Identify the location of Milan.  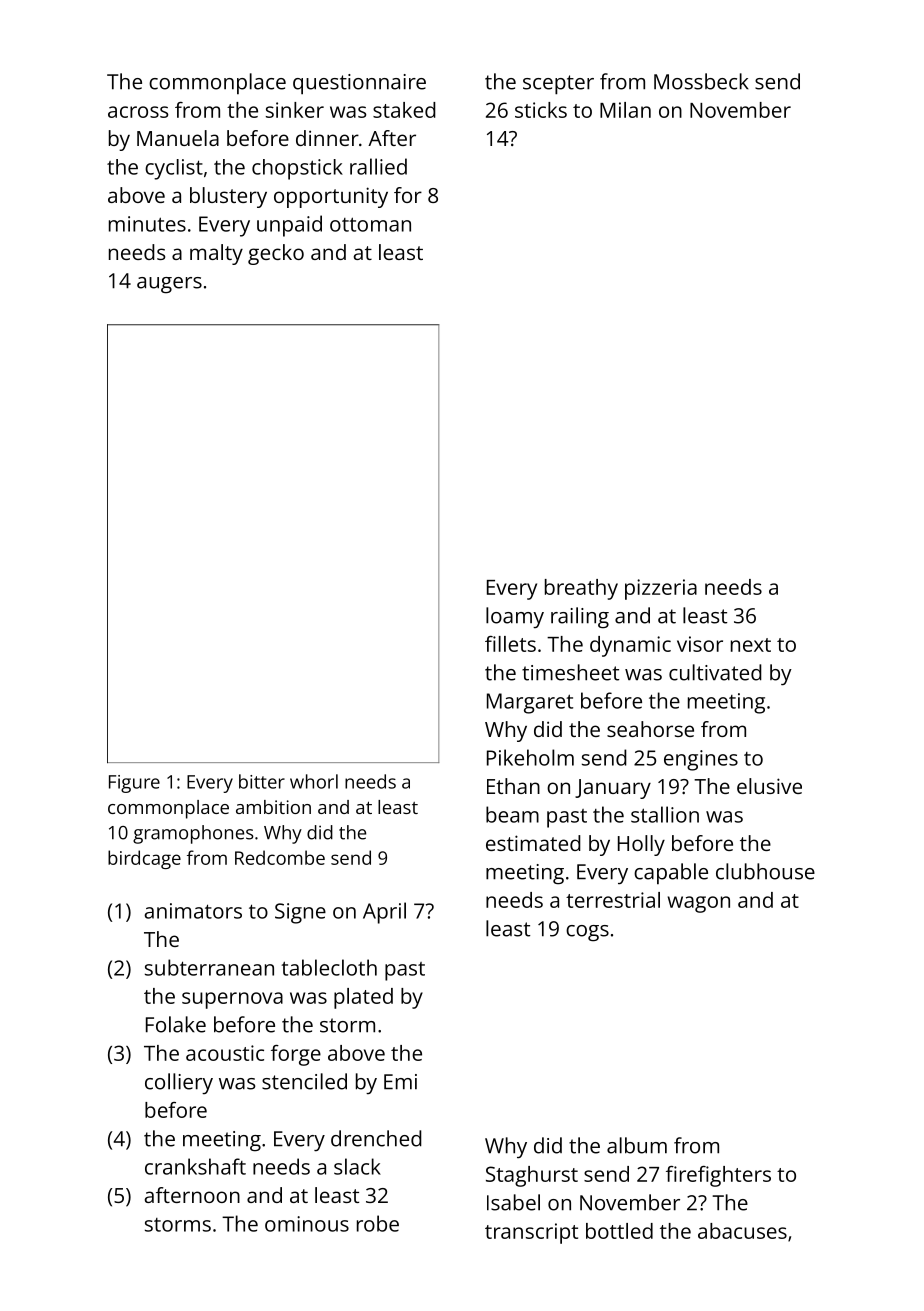
(625, 110).
